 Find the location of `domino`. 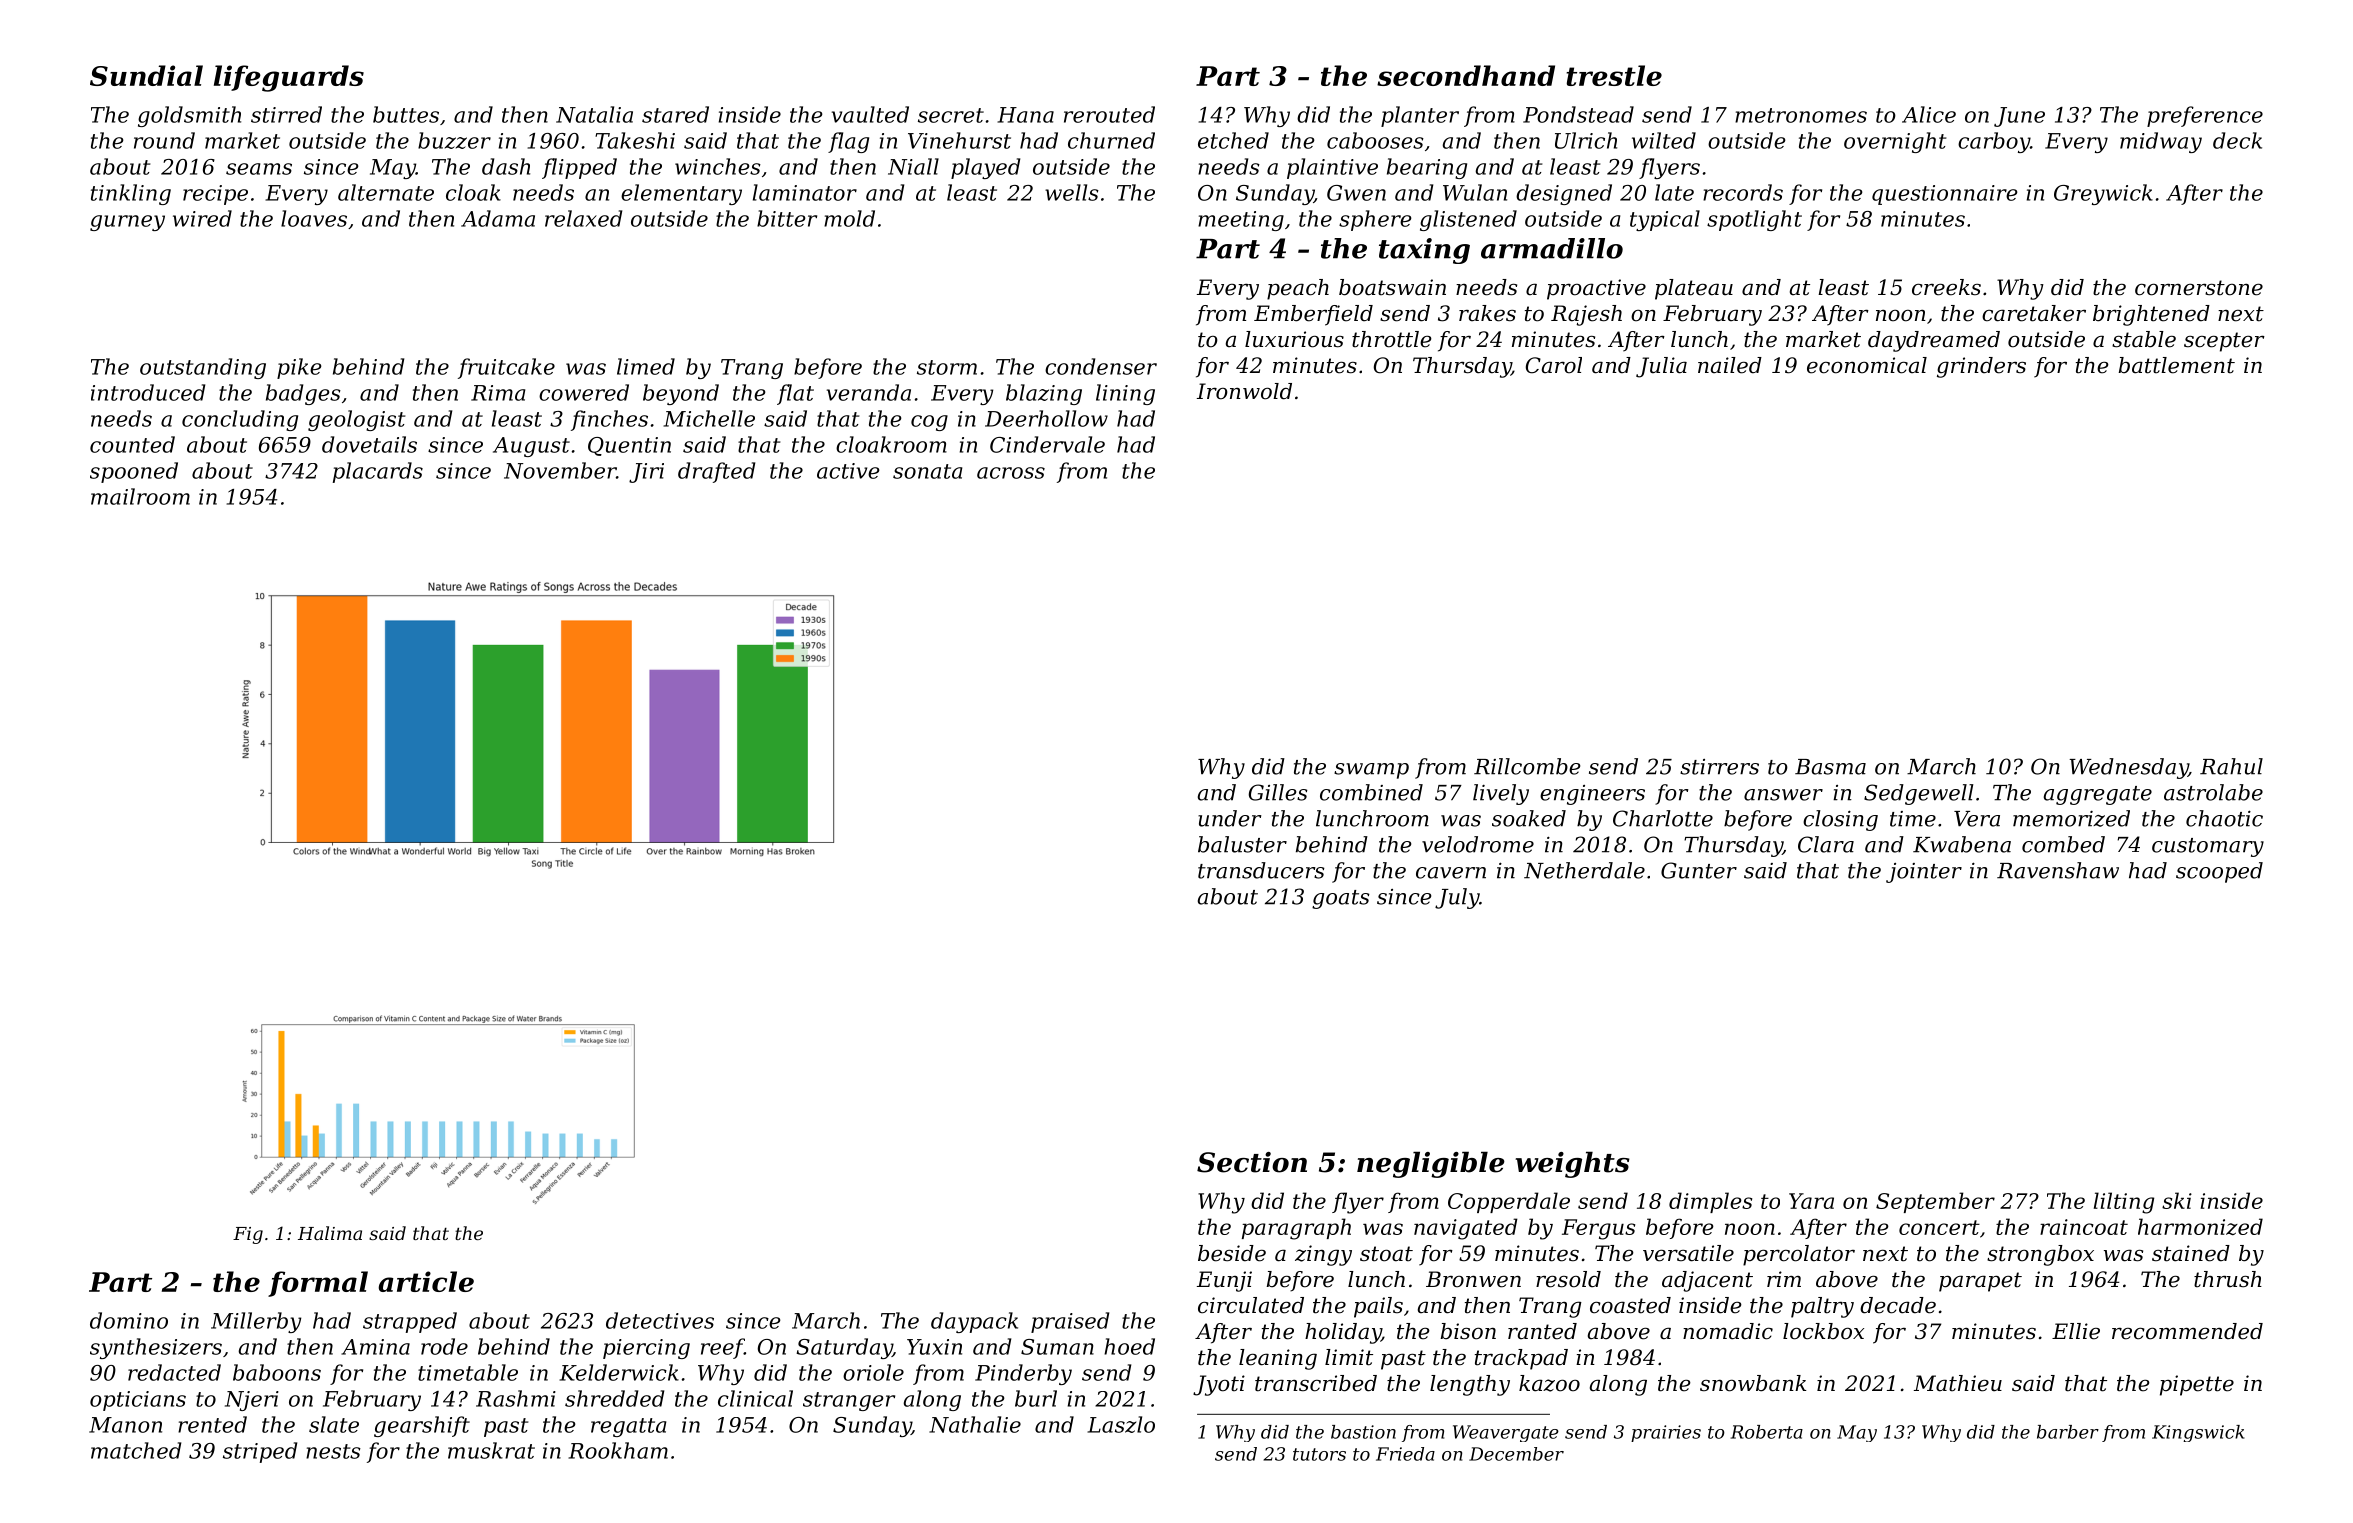

domino is located at coordinates (129, 1320).
